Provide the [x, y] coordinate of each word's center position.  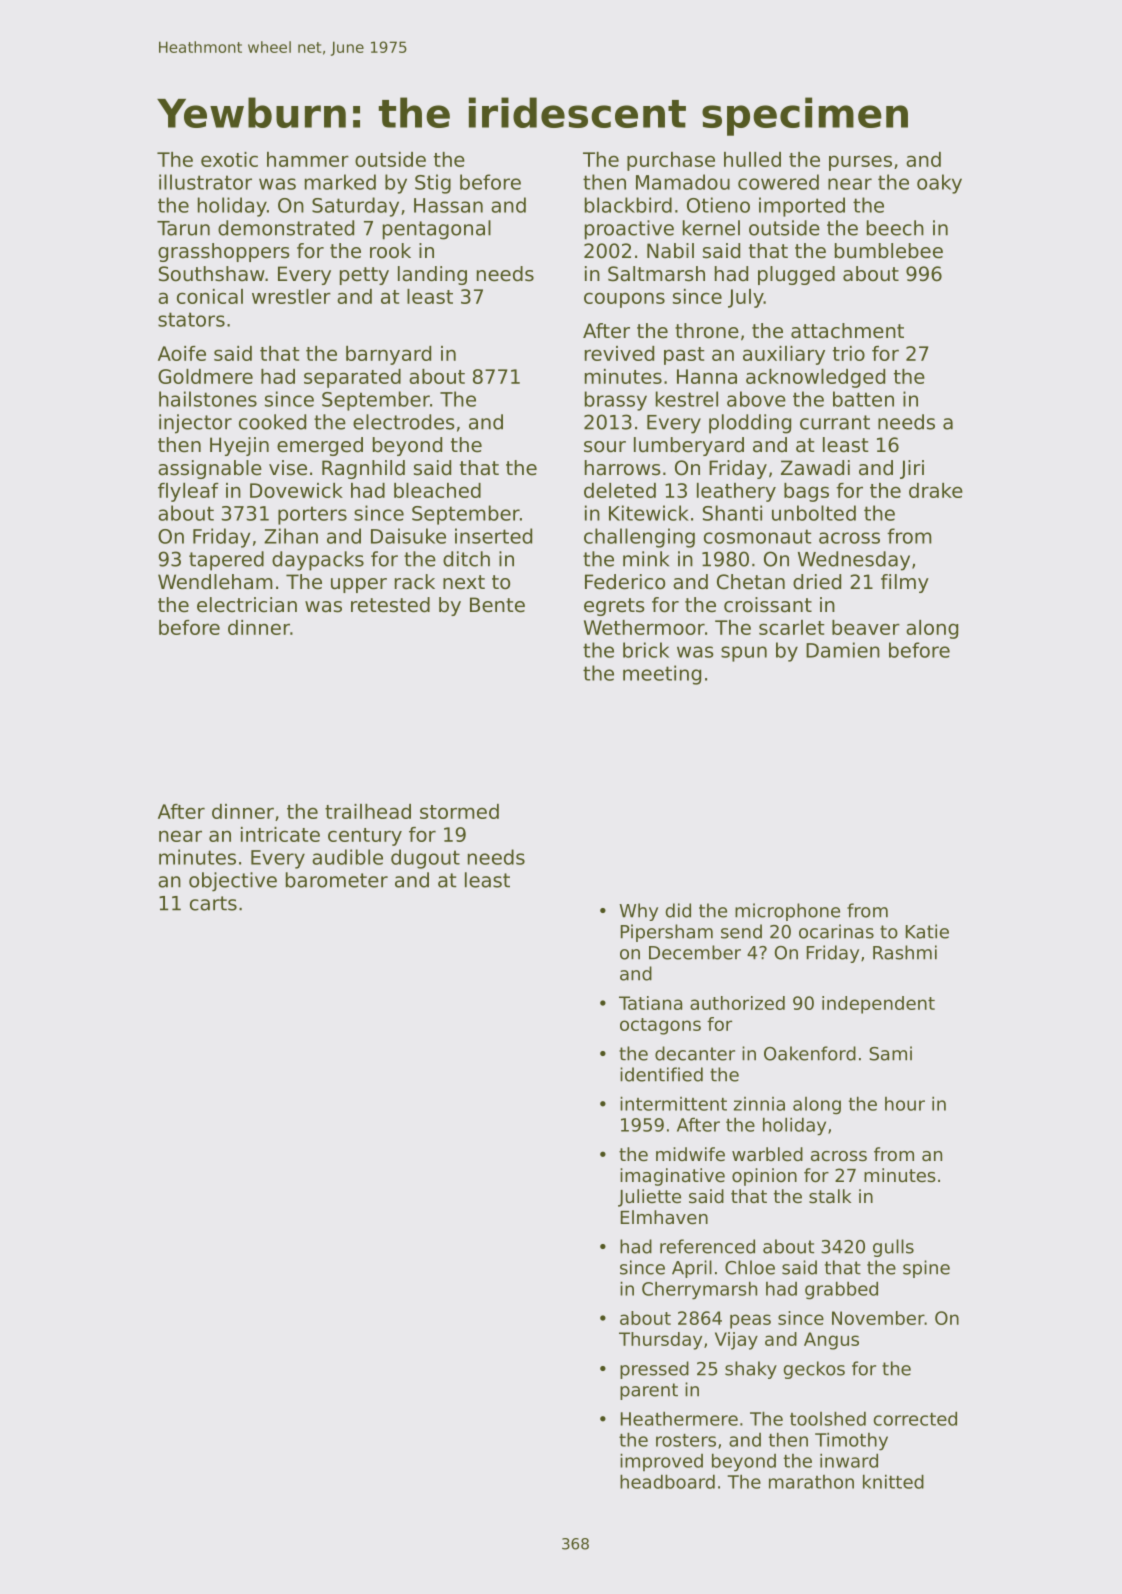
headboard [667, 1481]
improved [661, 1462]
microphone [787, 912]
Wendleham [215, 582]
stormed [459, 811]
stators [191, 319]
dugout [425, 859]
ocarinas [836, 931]
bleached [437, 490]
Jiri [912, 469]
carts [213, 903]
